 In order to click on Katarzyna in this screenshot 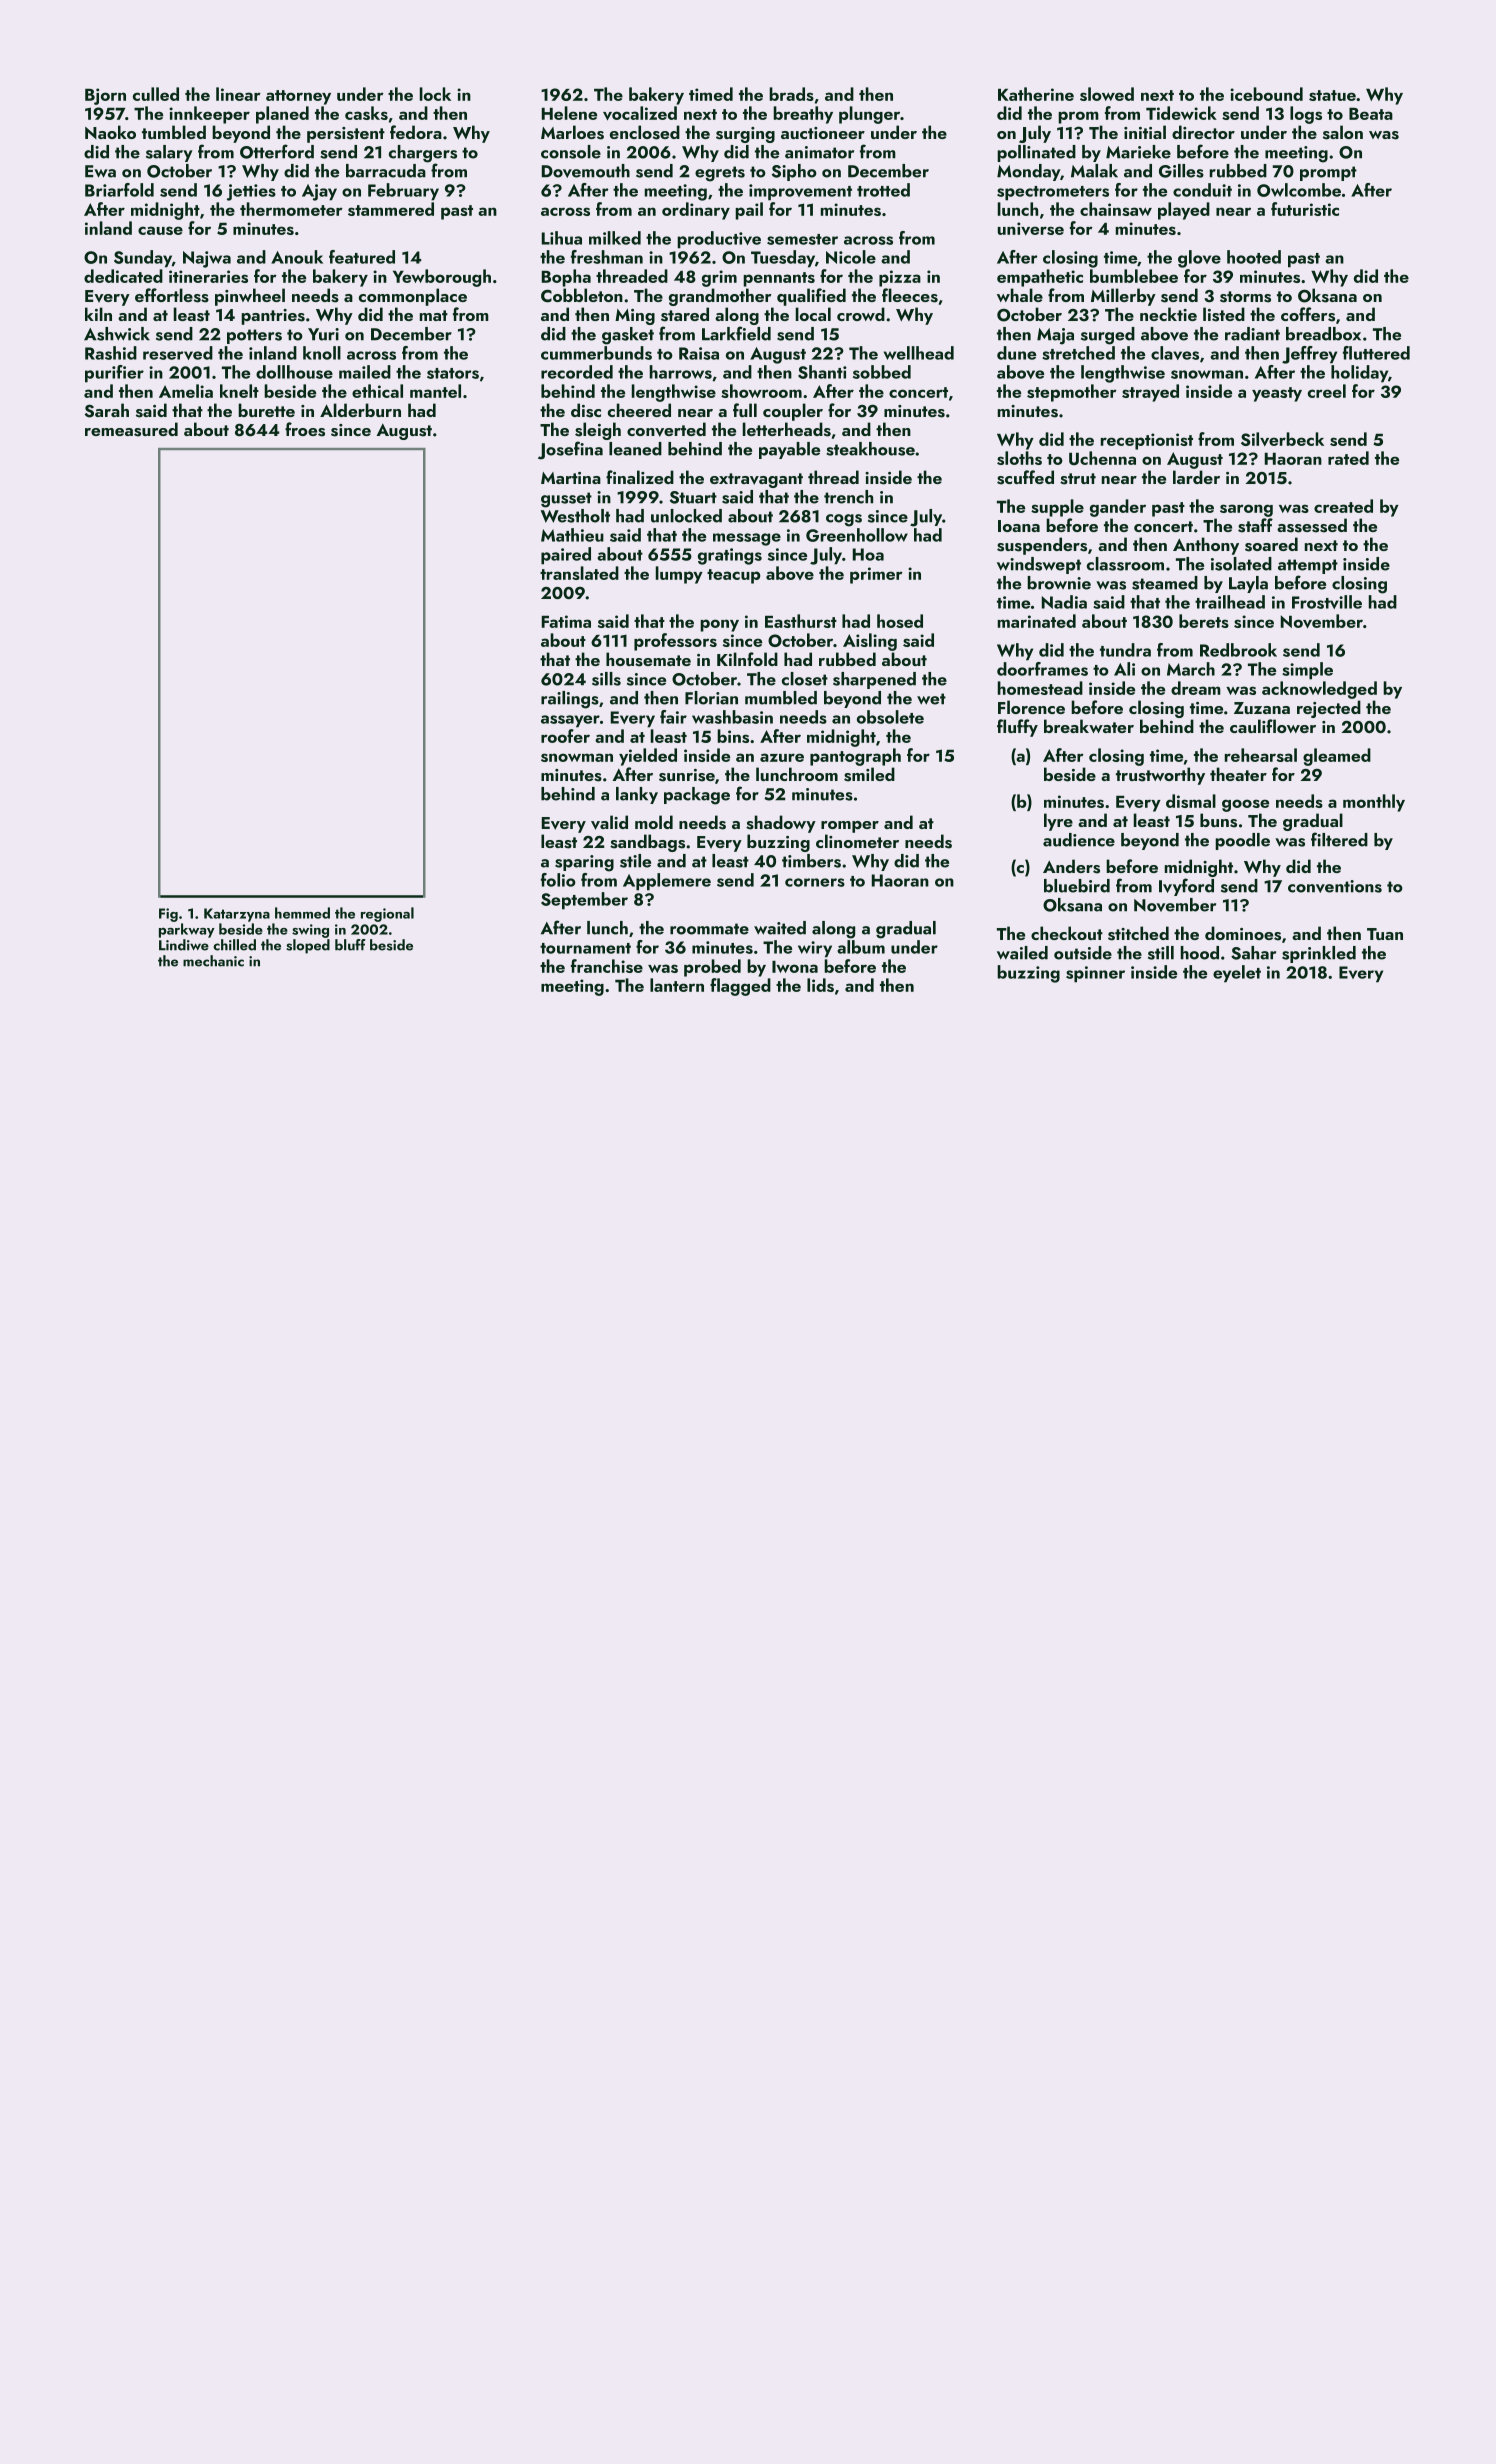, I will do `click(237, 915)`.
